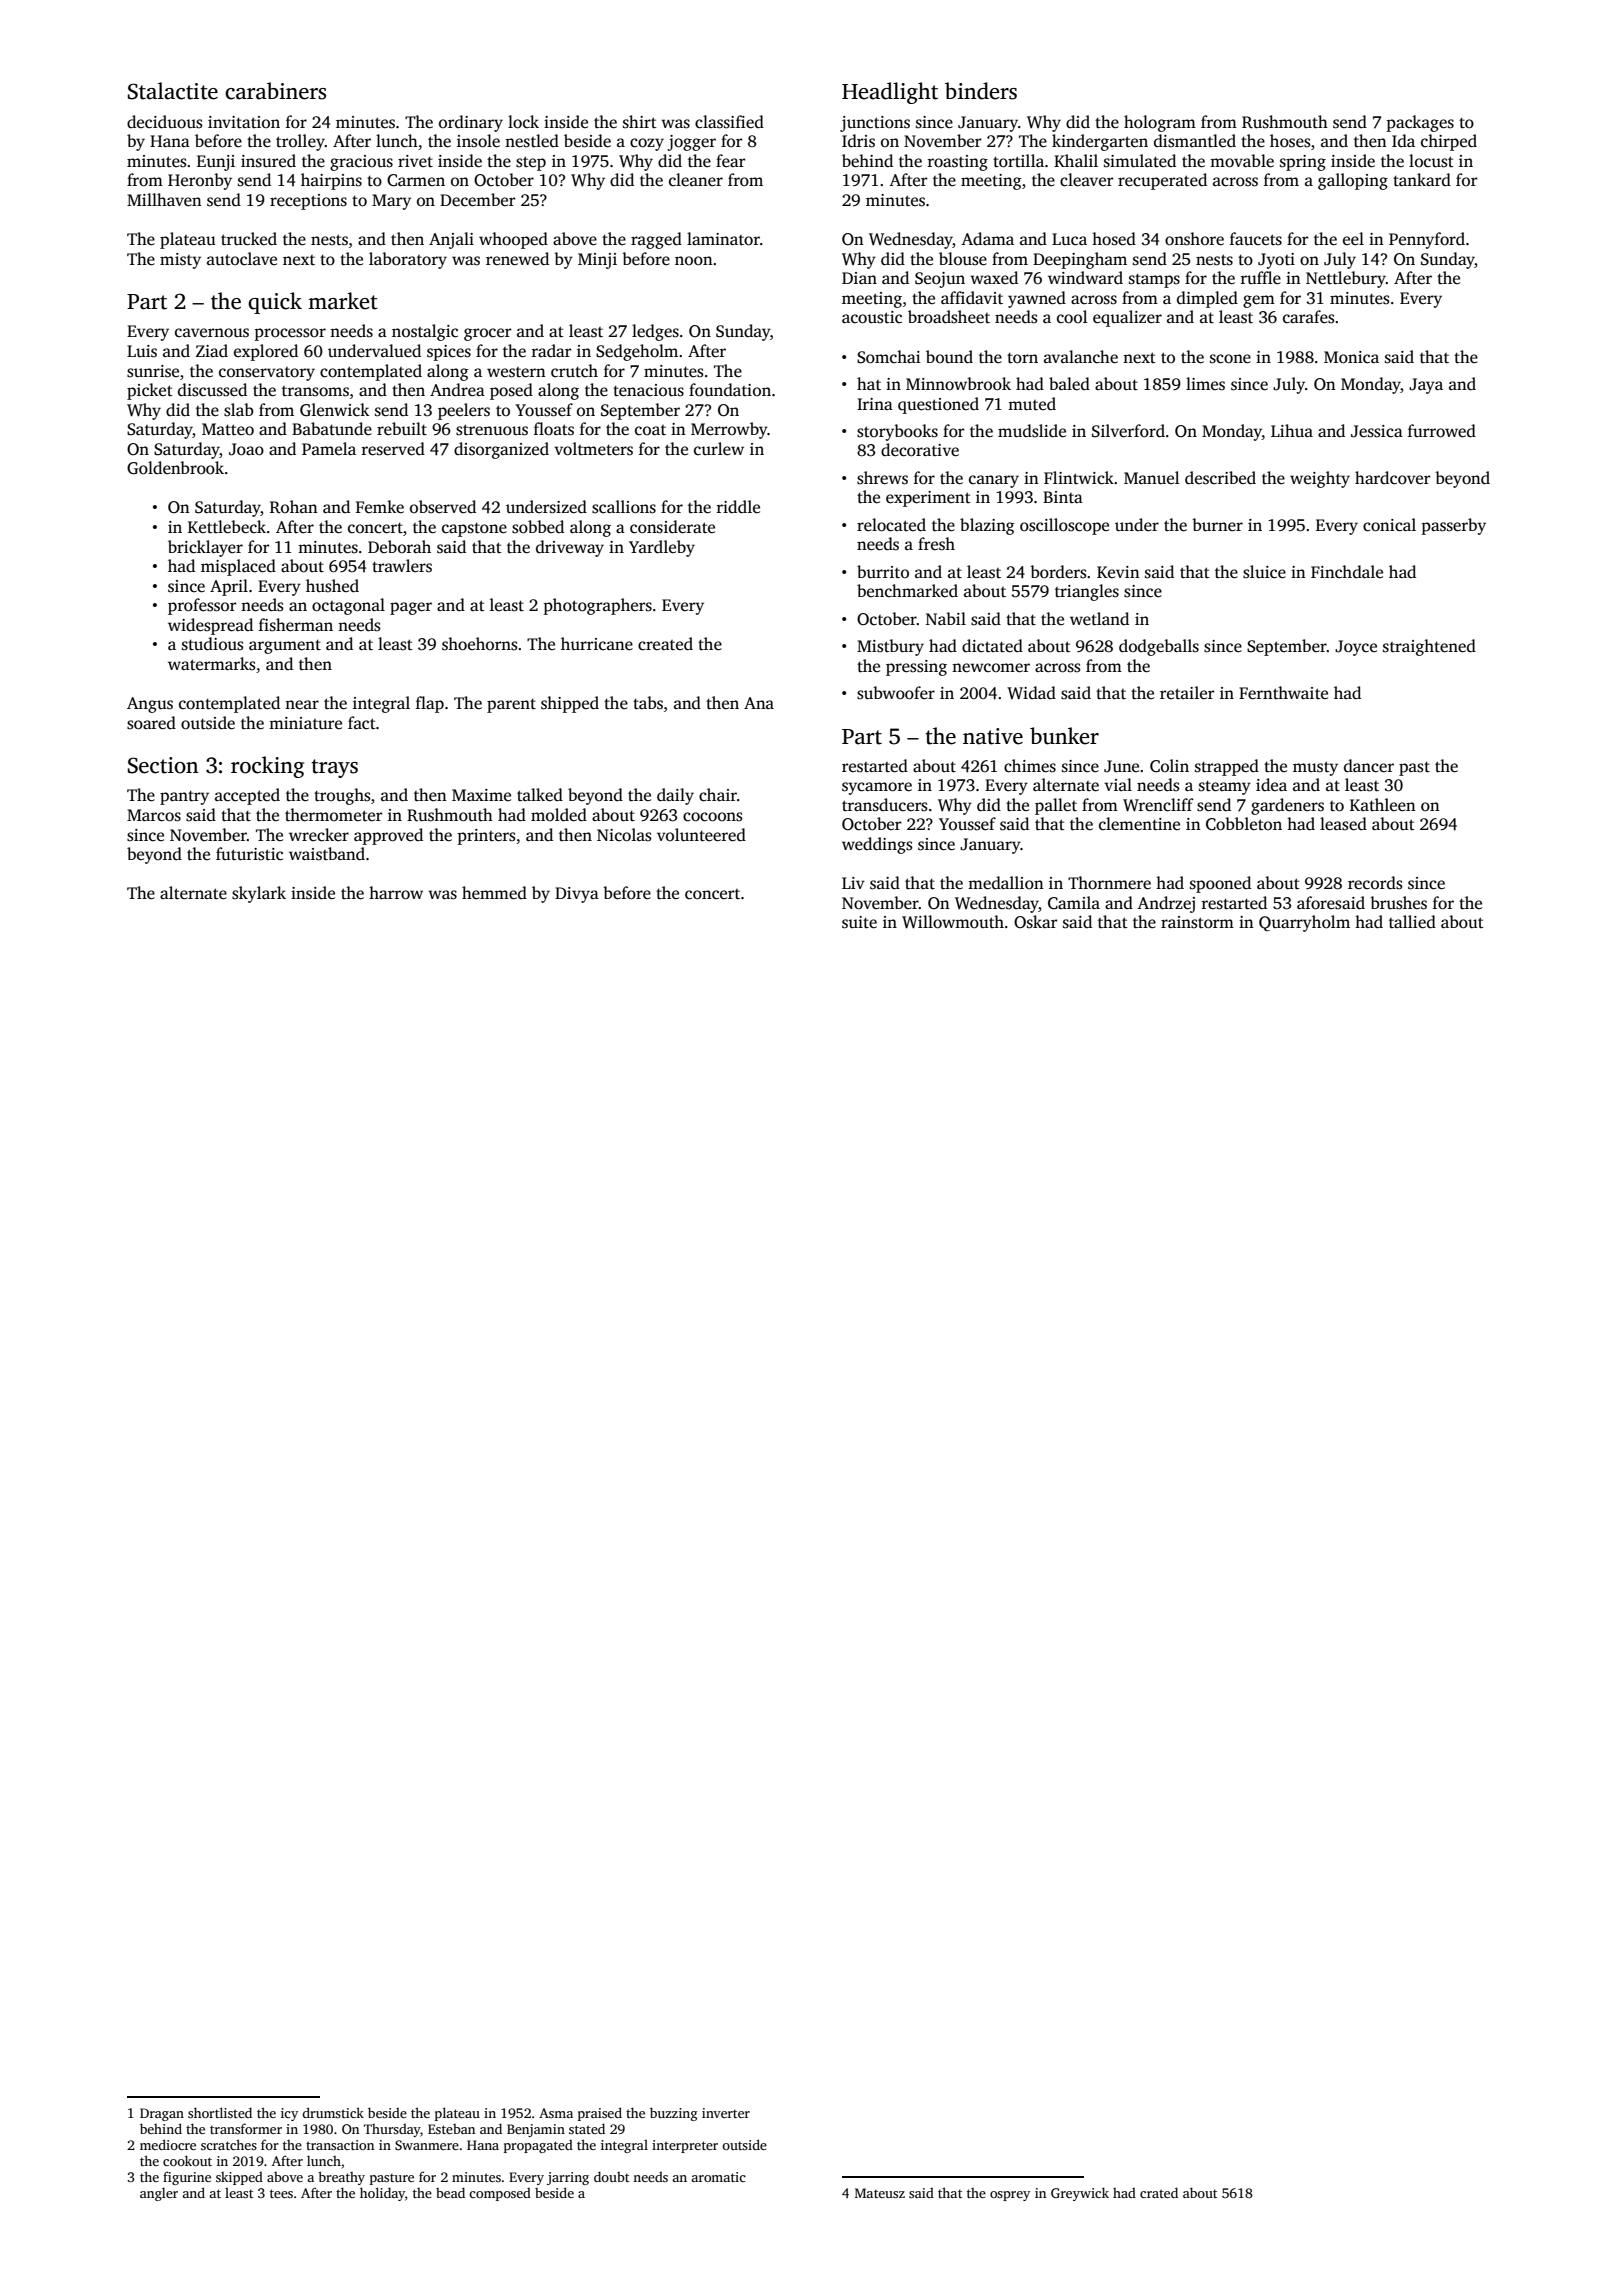 Image resolution: width=1620 pixels, height=2292 pixels. What do you see at coordinates (1412, 922) in the screenshot?
I see `tallied` at bounding box center [1412, 922].
